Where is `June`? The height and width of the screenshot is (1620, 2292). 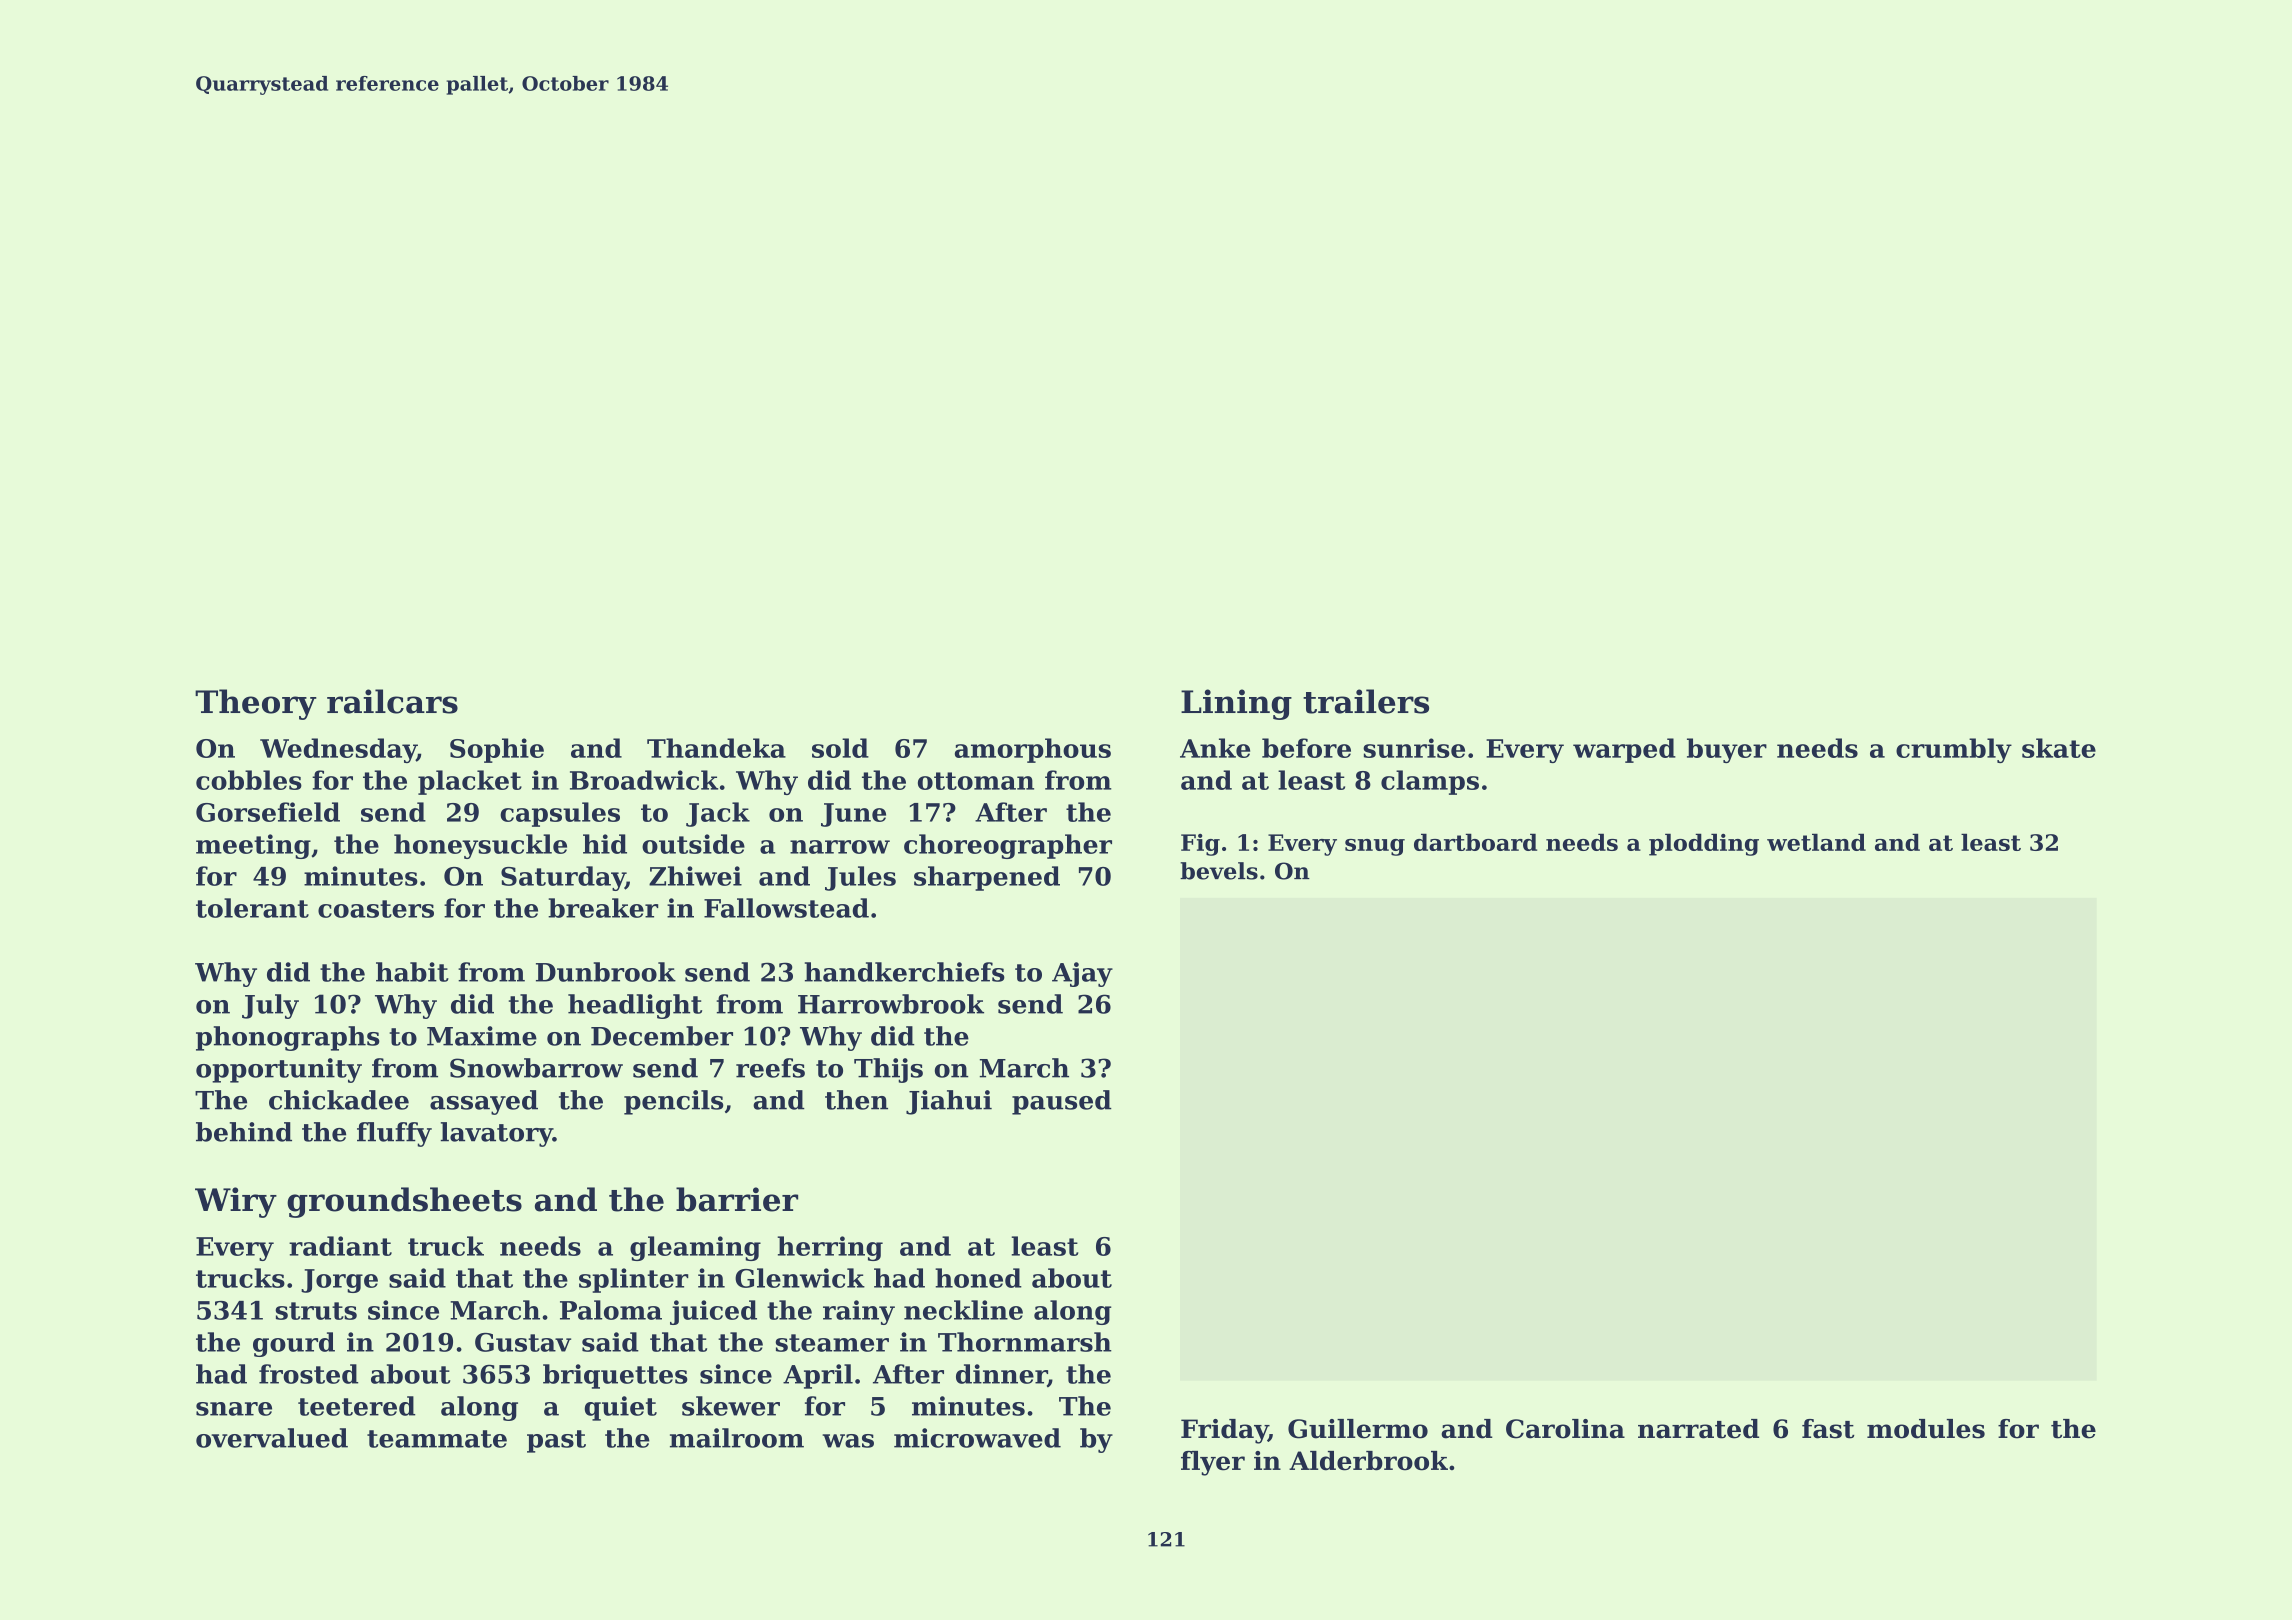 June is located at coordinates (853, 815).
